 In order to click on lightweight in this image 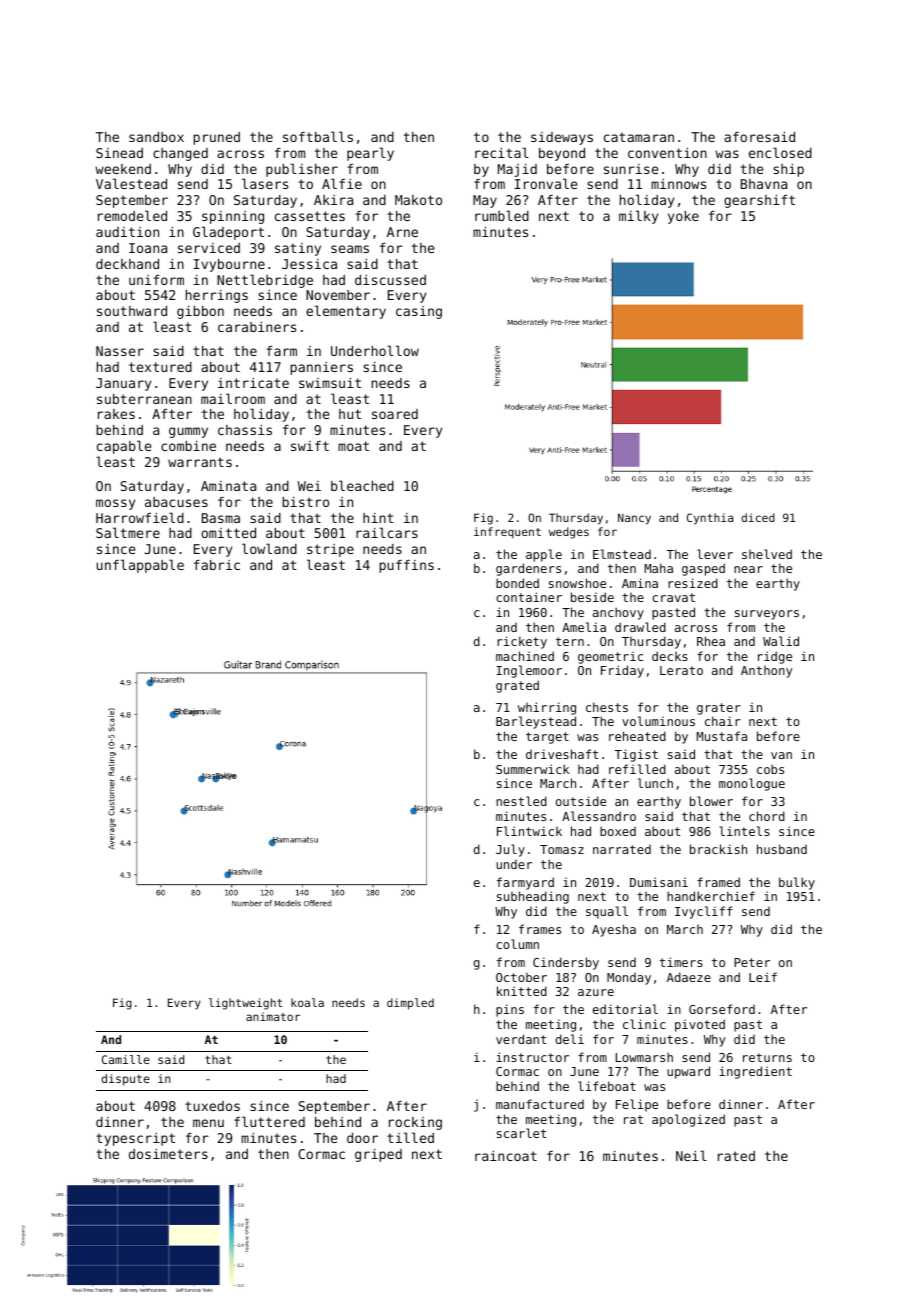, I will do `click(245, 1004)`.
